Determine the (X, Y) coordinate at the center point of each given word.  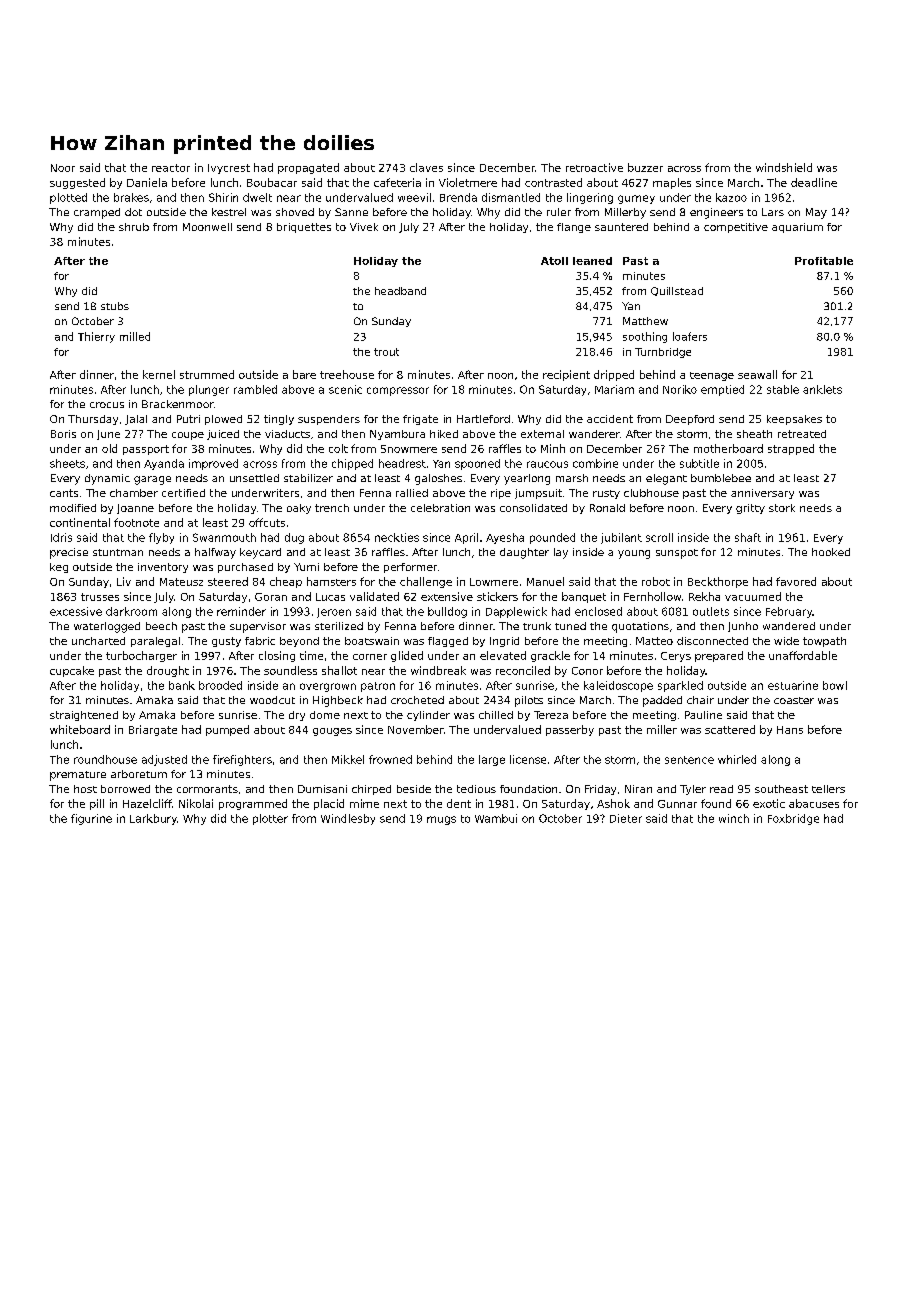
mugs (441, 820)
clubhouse (651, 493)
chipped (352, 464)
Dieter (626, 818)
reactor (171, 168)
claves (426, 167)
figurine (91, 819)
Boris (63, 434)
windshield (784, 167)
